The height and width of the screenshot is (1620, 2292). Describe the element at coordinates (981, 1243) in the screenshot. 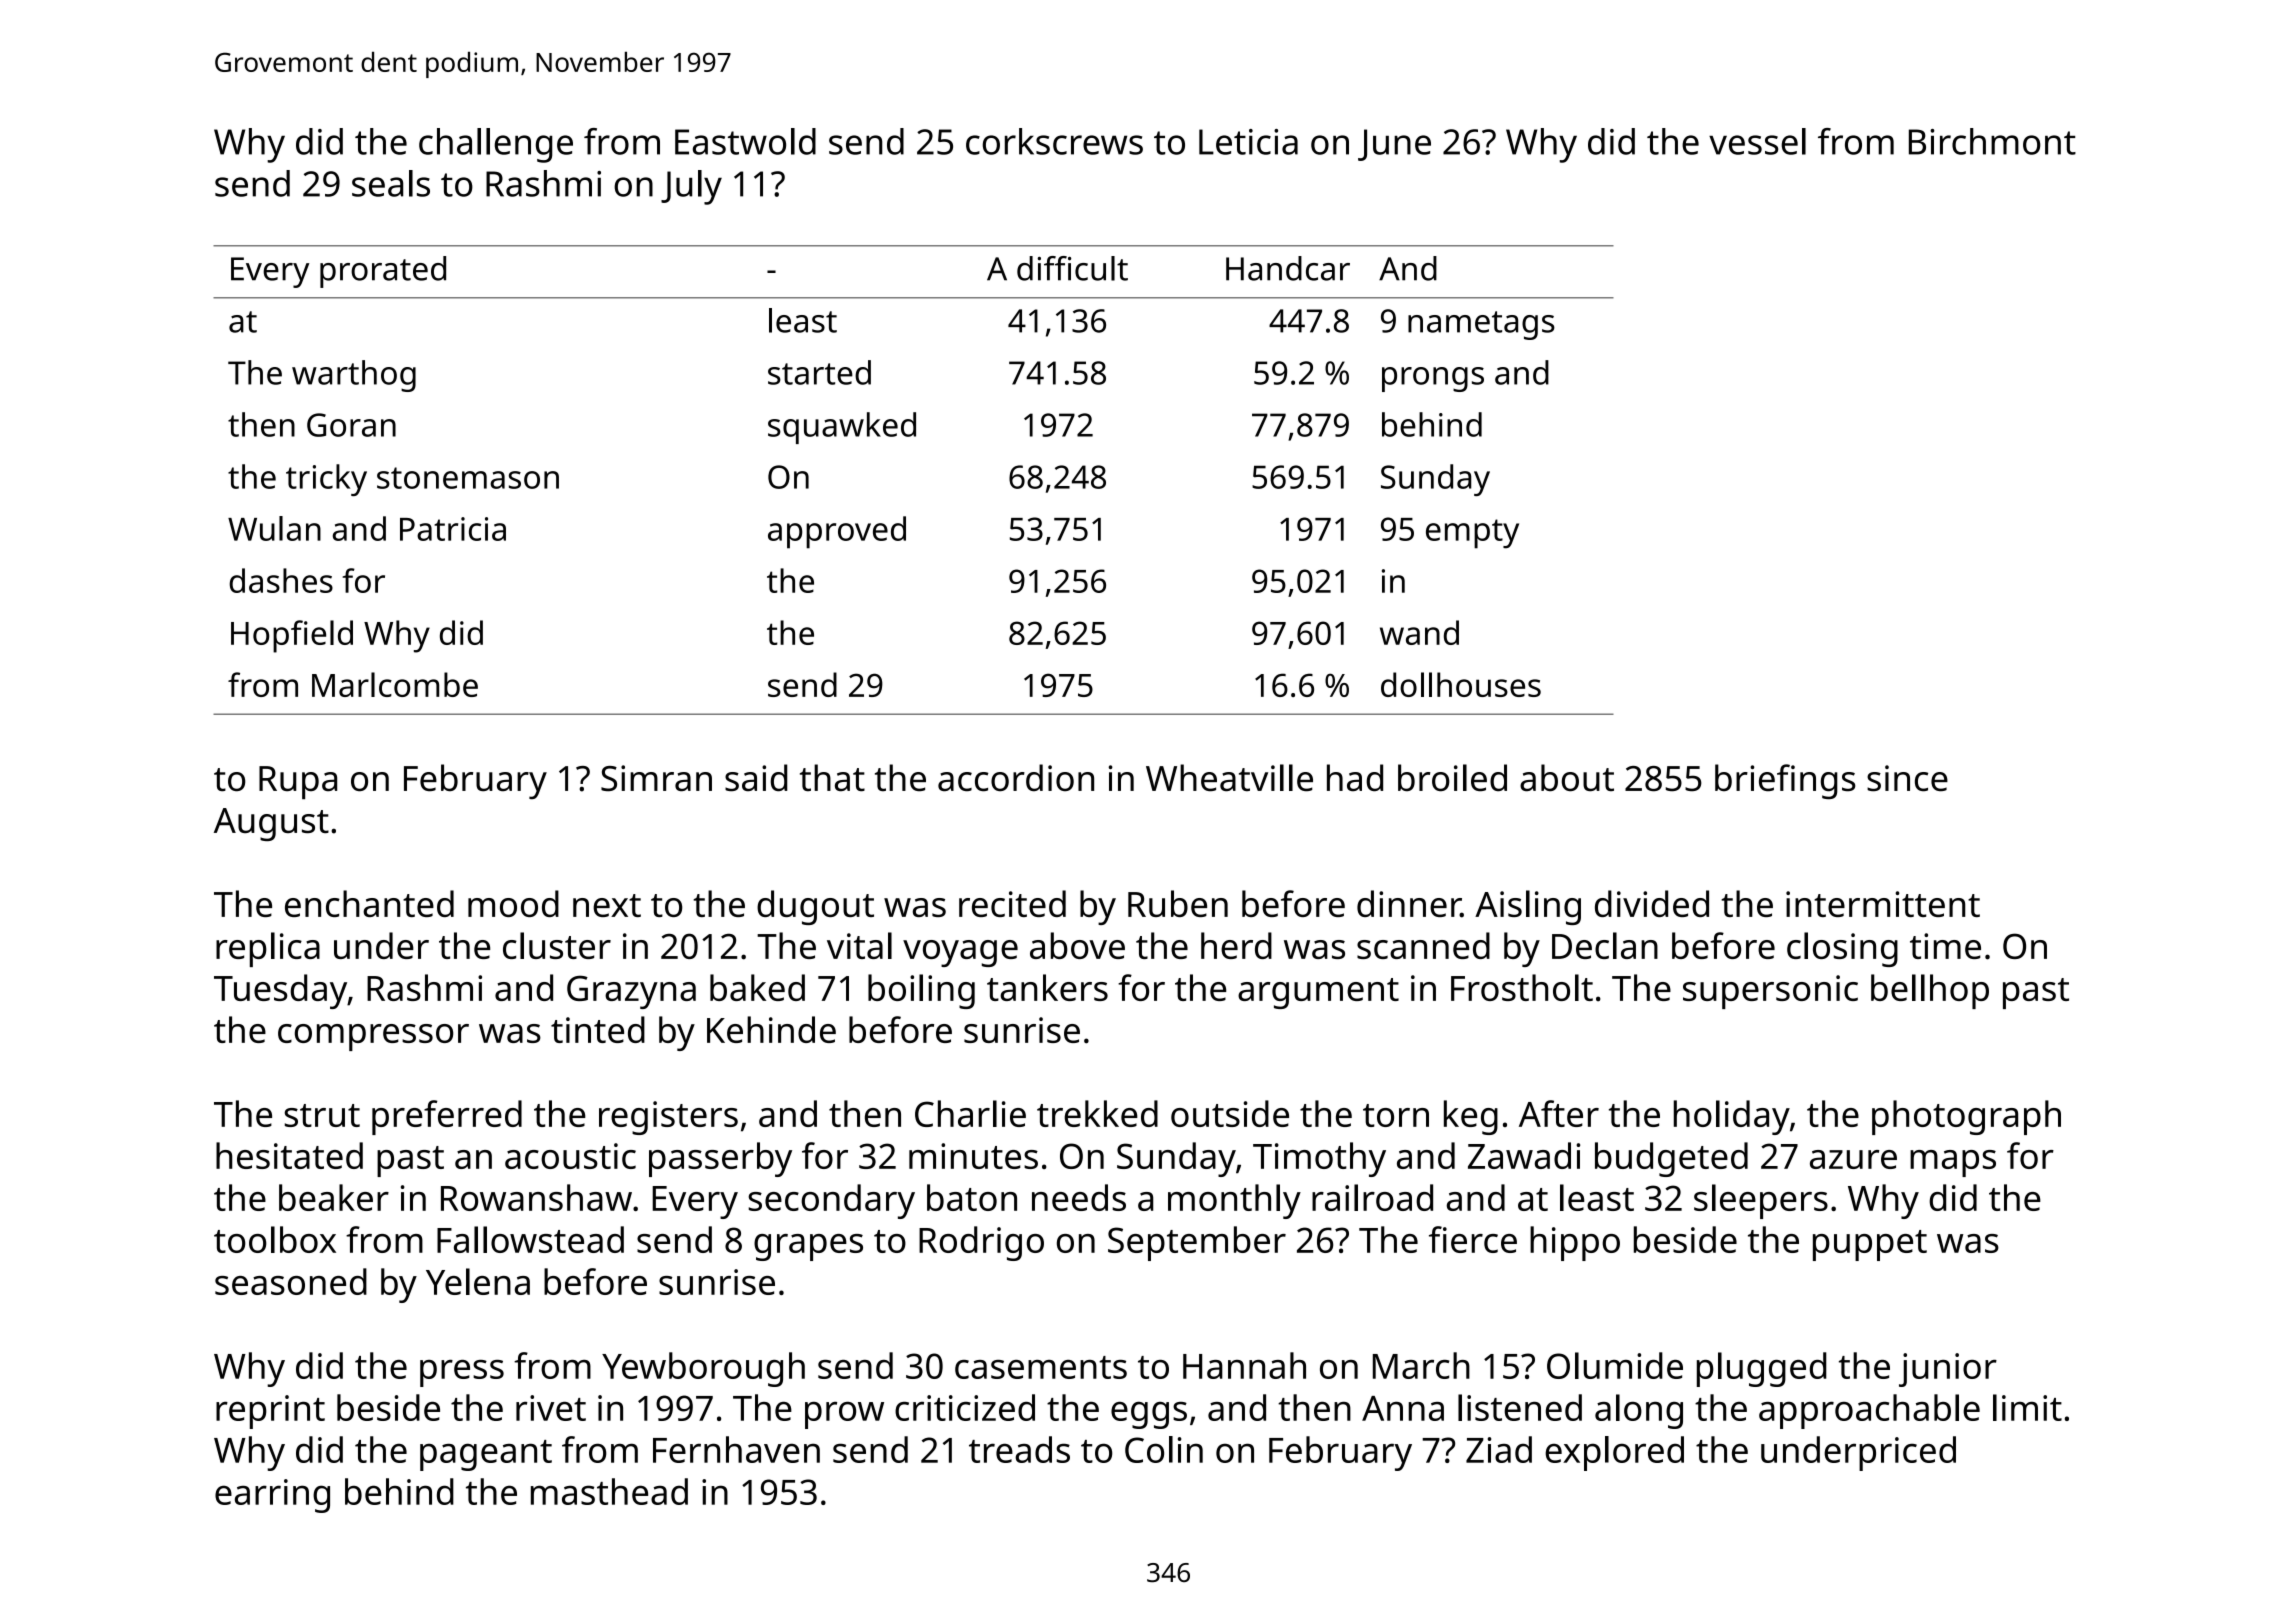

I see `Rodrigo` at that location.
